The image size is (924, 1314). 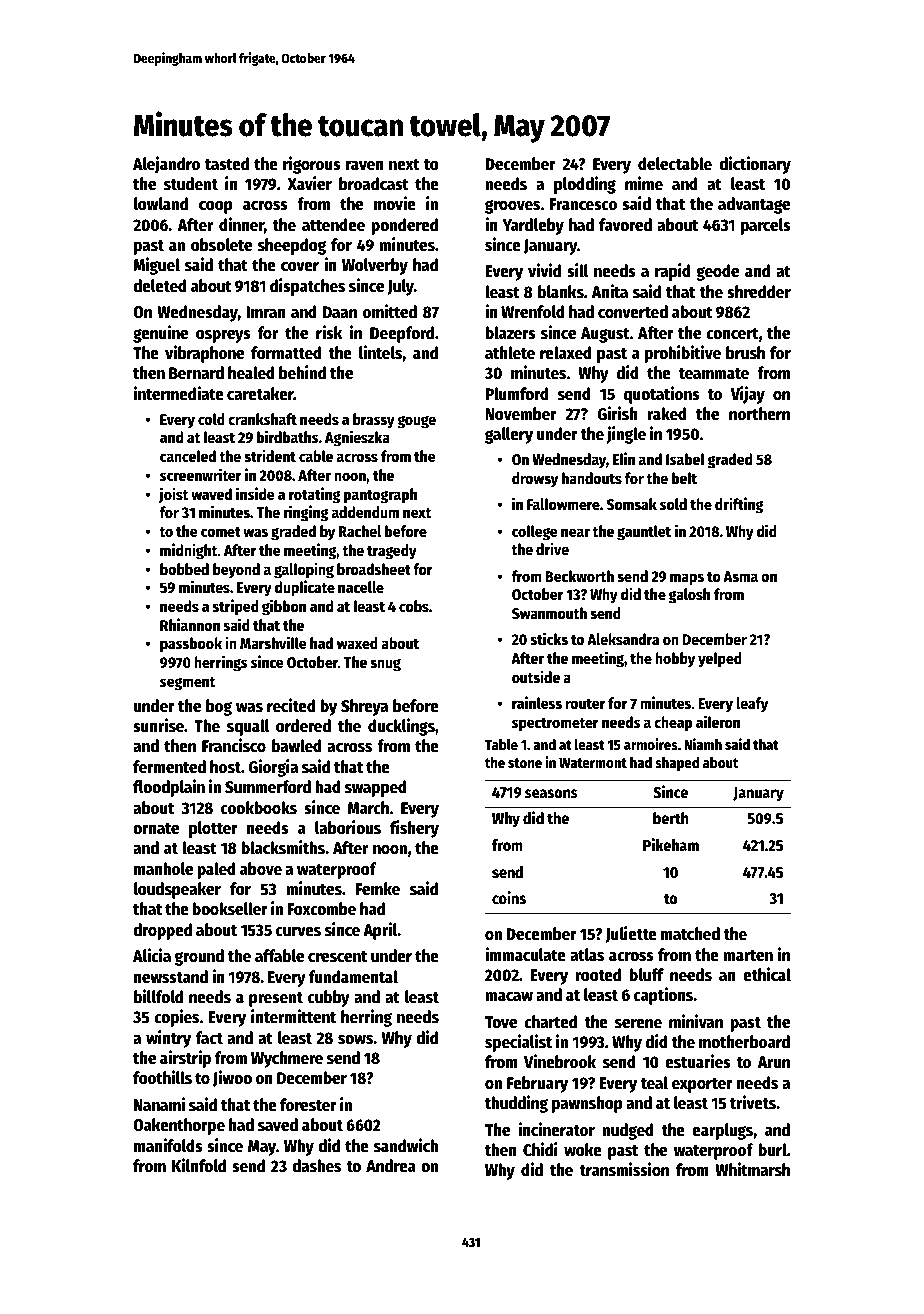 What do you see at coordinates (416, 422) in the image?
I see `gouge` at bounding box center [416, 422].
